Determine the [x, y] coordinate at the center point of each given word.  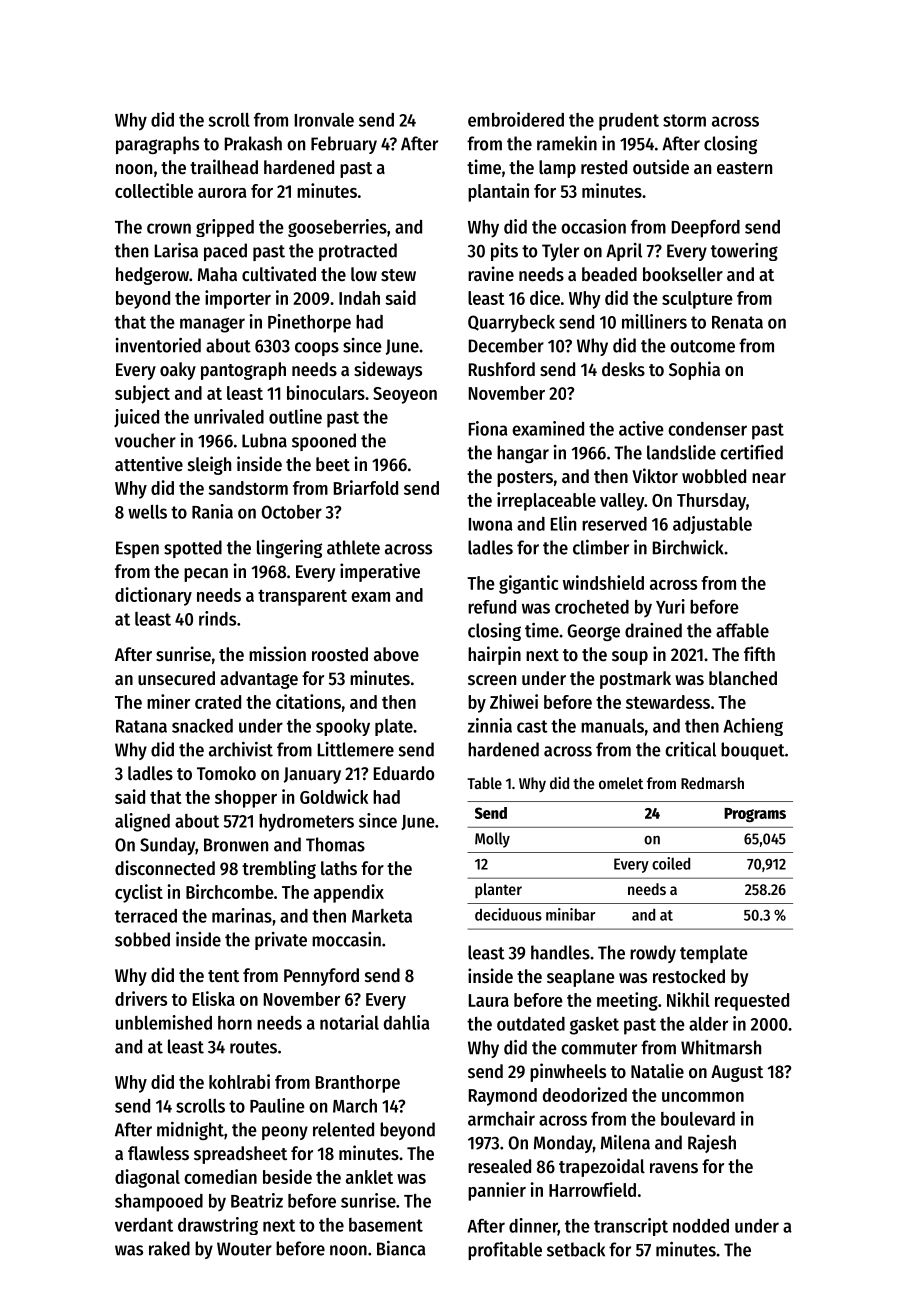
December [506, 345]
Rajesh [712, 1144]
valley [622, 502]
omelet [621, 783]
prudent [629, 122]
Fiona [488, 428]
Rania [212, 511]
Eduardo [404, 773]
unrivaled [229, 416]
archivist [241, 749]
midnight [190, 1131]
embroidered [516, 119]
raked [169, 1248]
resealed [499, 1166]
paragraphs [157, 145]
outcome [702, 346]
